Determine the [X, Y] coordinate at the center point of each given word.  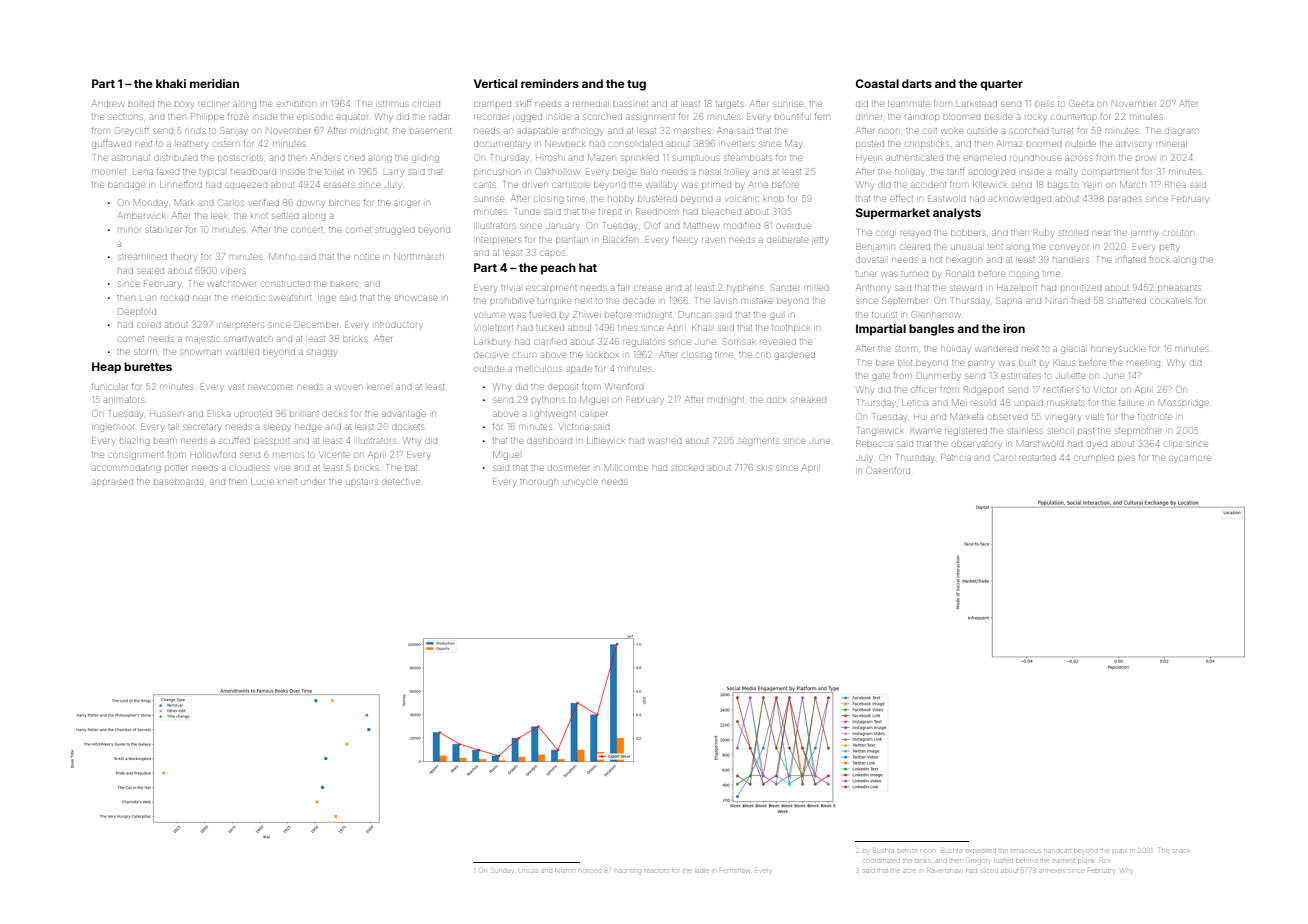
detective [401, 482]
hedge [308, 428]
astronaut [131, 158]
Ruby [1043, 233]
